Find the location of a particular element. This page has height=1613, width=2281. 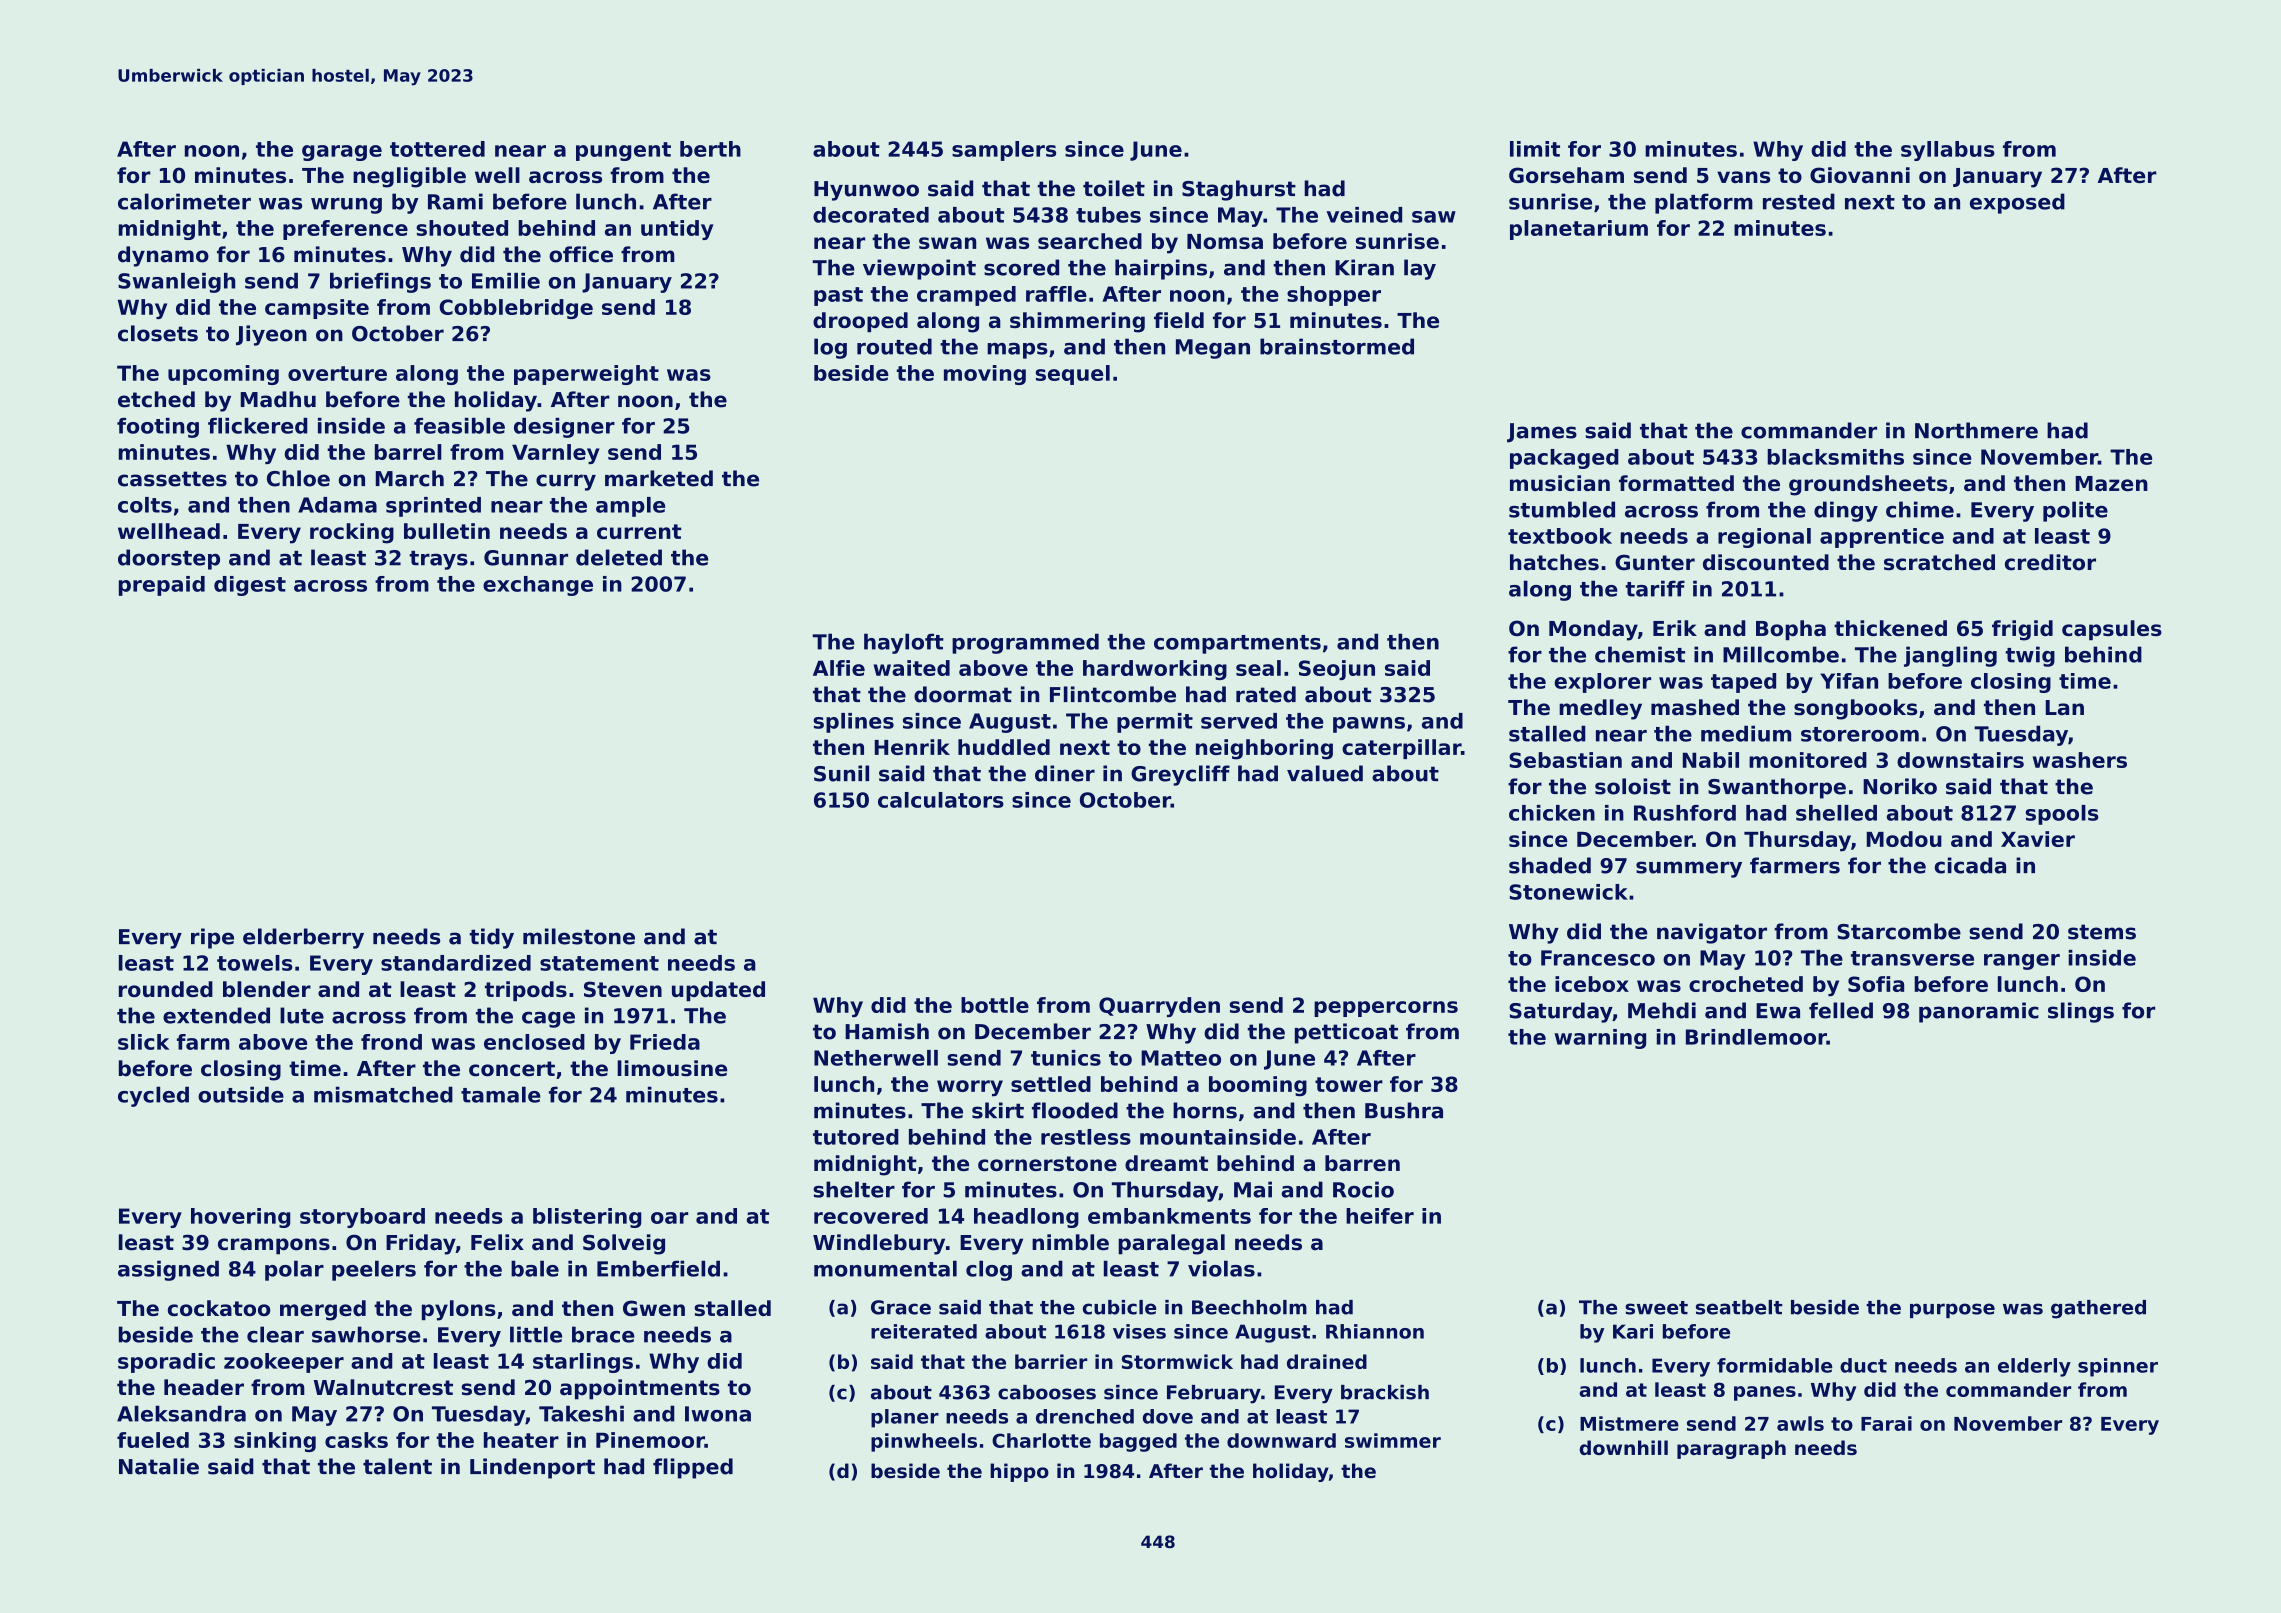

Natalie is located at coordinates (159, 1466).
